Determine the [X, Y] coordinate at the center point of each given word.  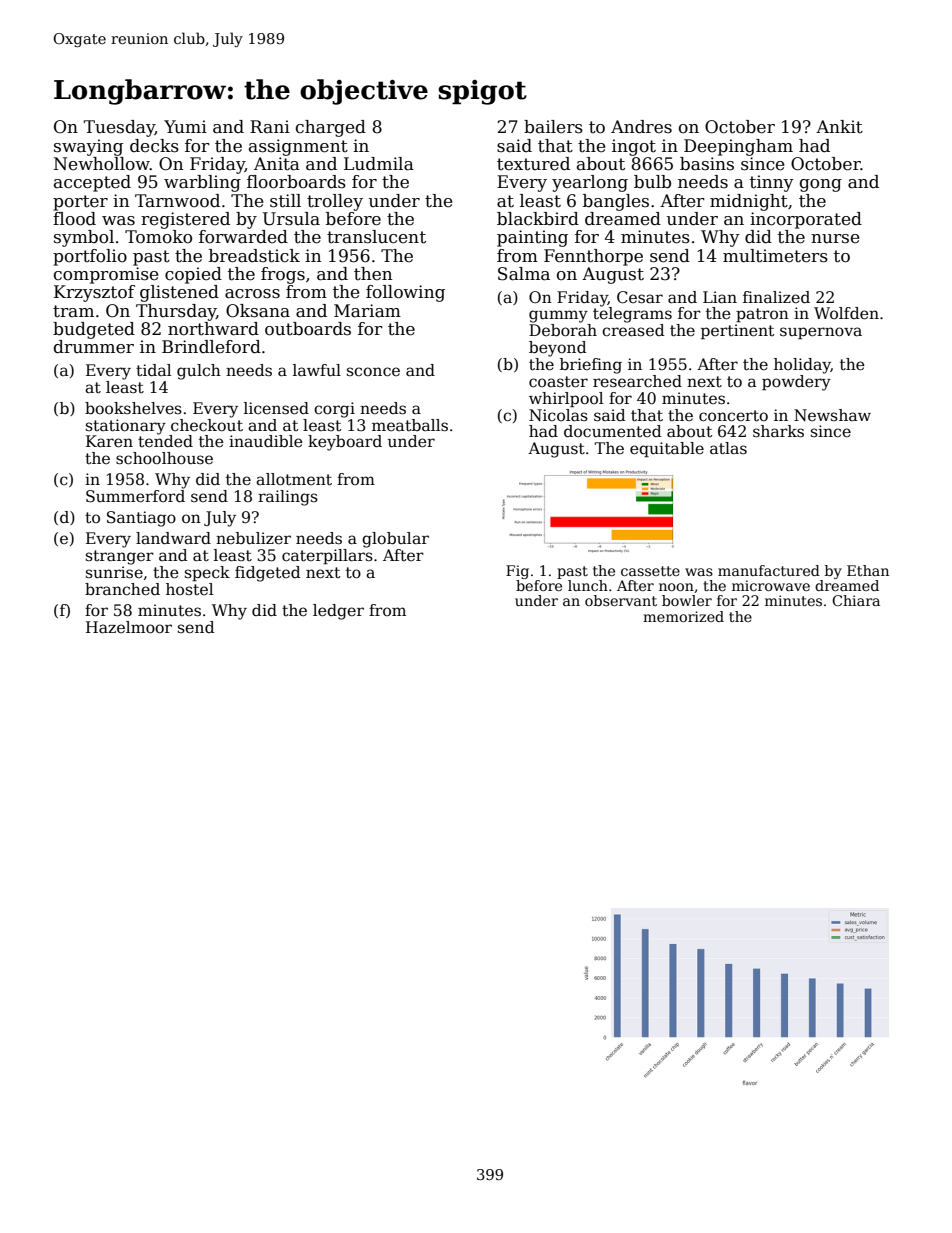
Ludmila [379, 164]
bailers [553, 127]
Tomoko [158, 237]
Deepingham [738, 147]
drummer [94, 347]
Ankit [839, 126]
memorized [683, 616]
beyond [558, 349]
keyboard [345, 443]
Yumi [185, 127]
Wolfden [846, 313]
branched [122, 589]
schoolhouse [164, 458]
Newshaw [832, 415]
